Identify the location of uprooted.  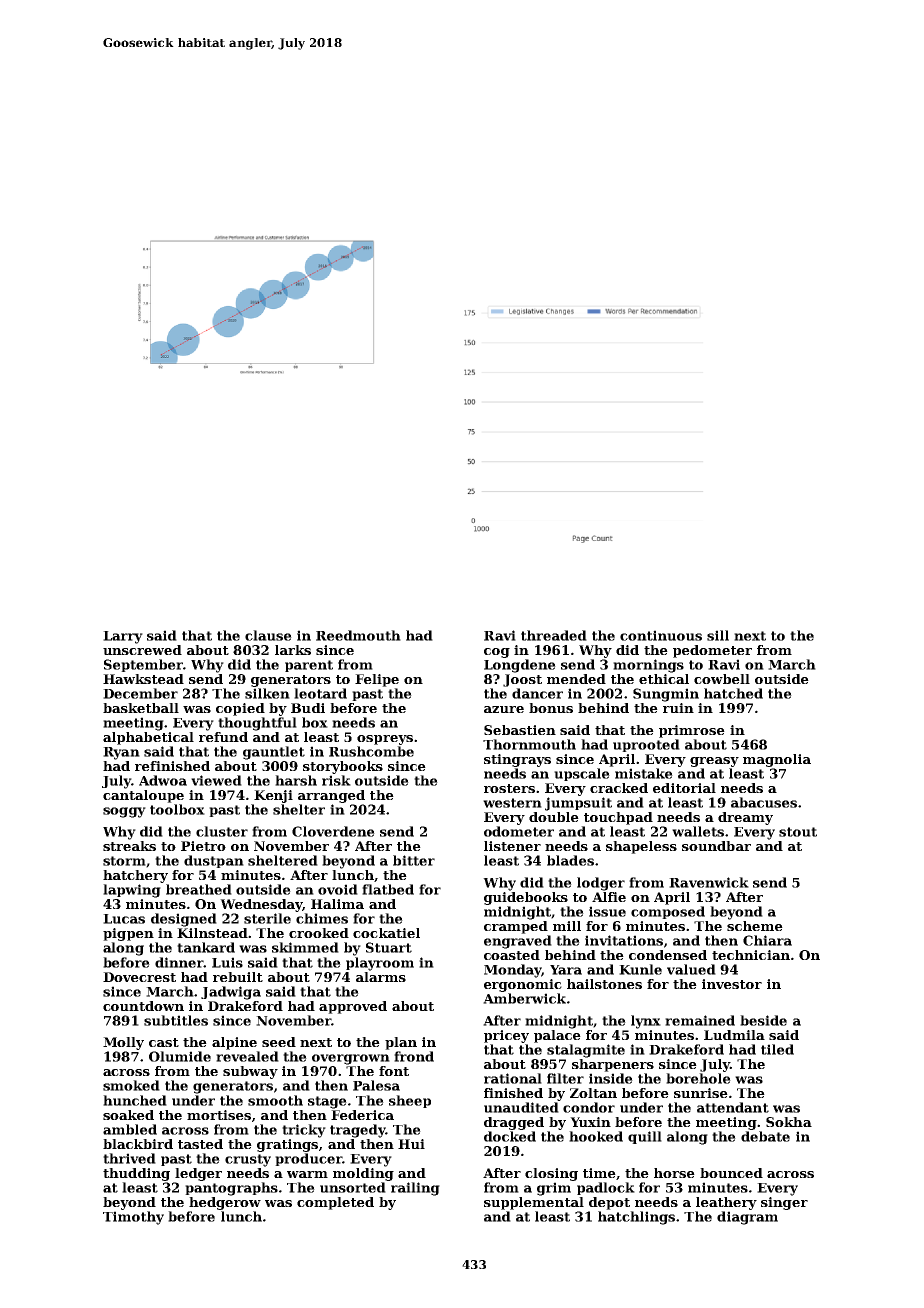
(646, 745).
